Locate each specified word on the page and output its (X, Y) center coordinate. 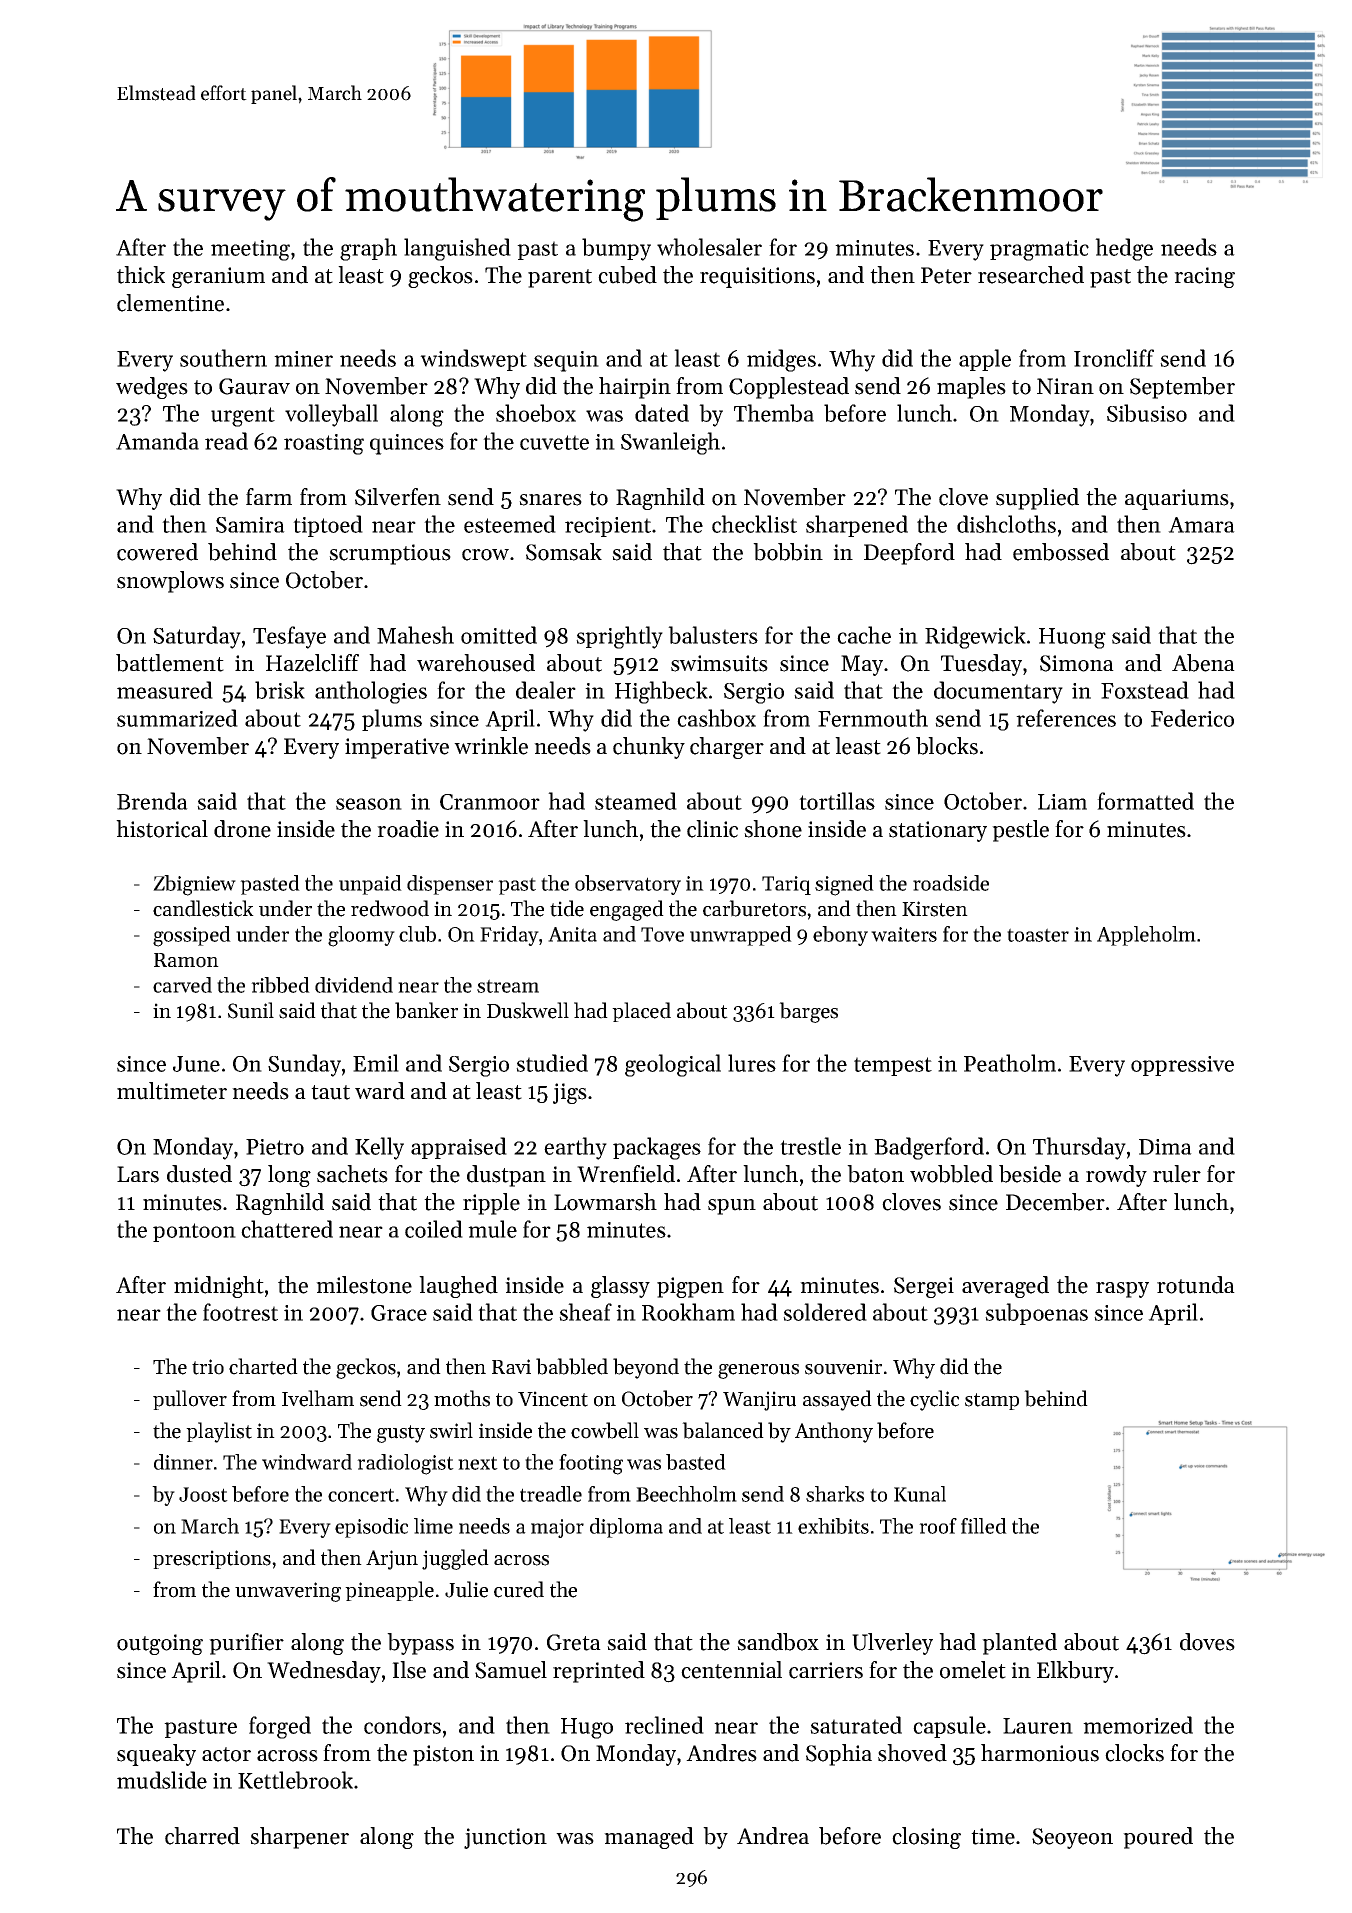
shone (773, 829)
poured (1158, 1838)
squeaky (156, 1755)
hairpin (635, 388)
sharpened (857, 526)
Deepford (909, 554)
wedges (152, 388)
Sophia (839, 1755)
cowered (157, 552)
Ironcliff (1114, 358)
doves (1207, 1642)
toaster (1038, 935)
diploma (626, 1528)
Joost (203, 1494)
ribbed (280, 985)
